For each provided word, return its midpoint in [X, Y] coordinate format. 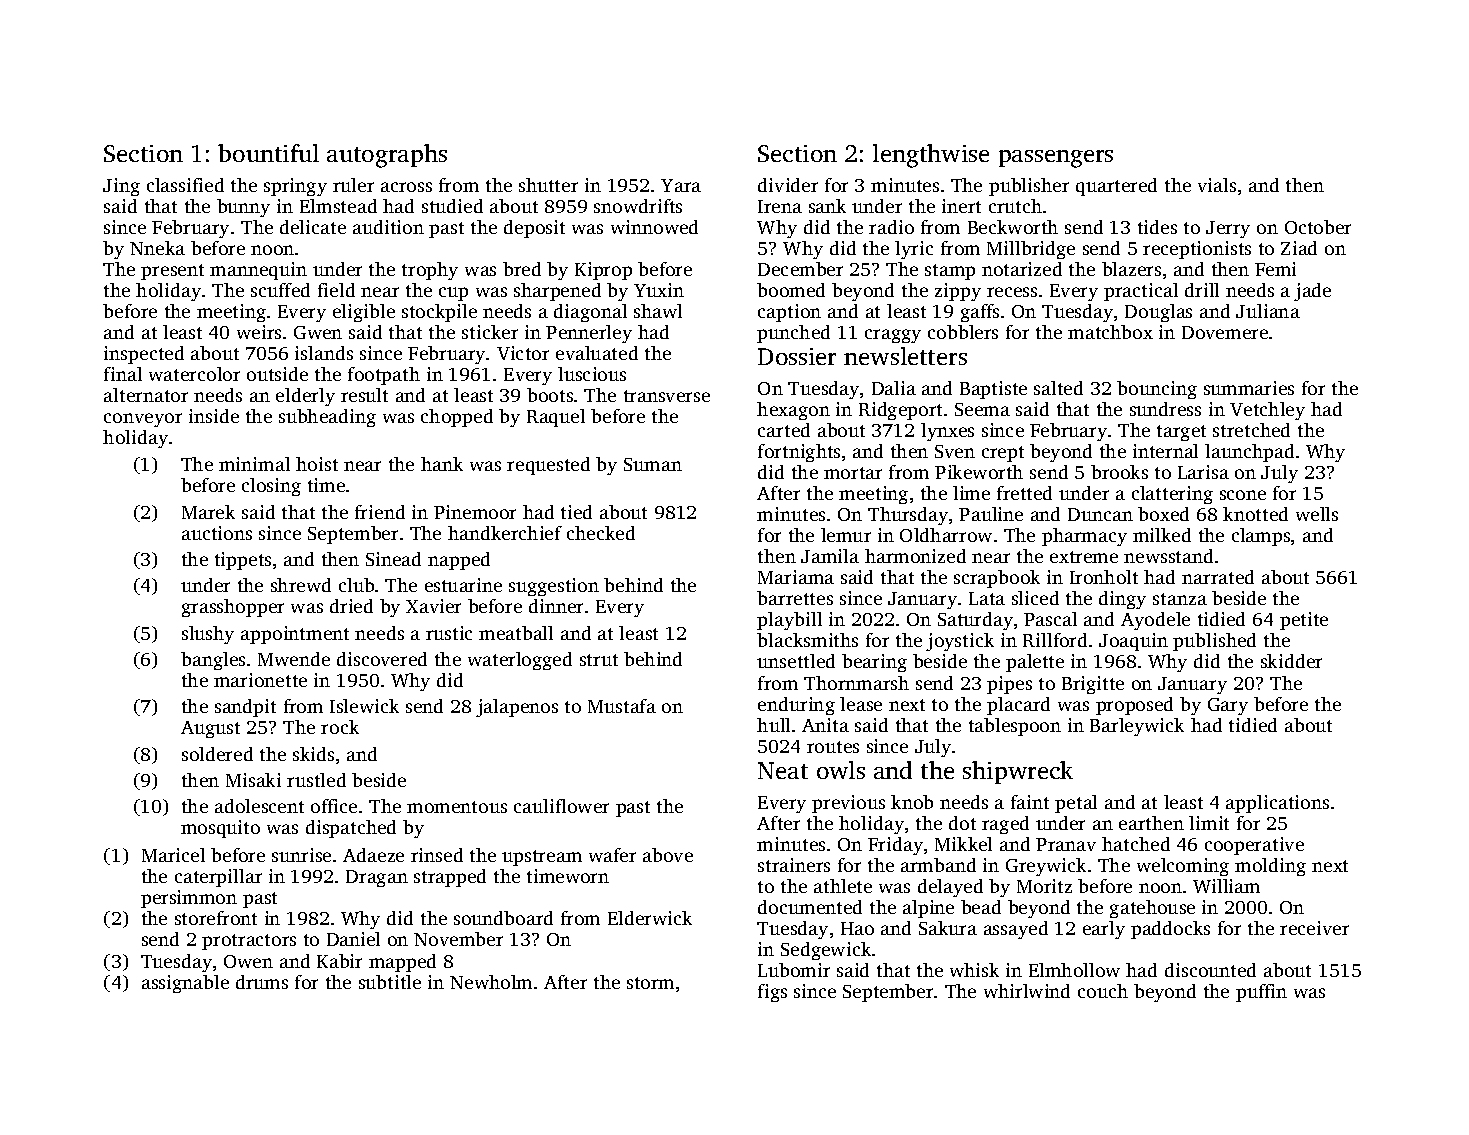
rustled [316, 780]
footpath [384, 376]
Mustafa [622, 706]
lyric [914, 250]
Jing [121, 187]
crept [1003, 454]
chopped [457, 418]
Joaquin [1133, 642]
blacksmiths [807, 640]
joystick [960, 642]
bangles [213, 661]
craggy [893, 336]
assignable [185, 984]
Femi [1275, 269]
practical [1141, 292]
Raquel [556, 418]
